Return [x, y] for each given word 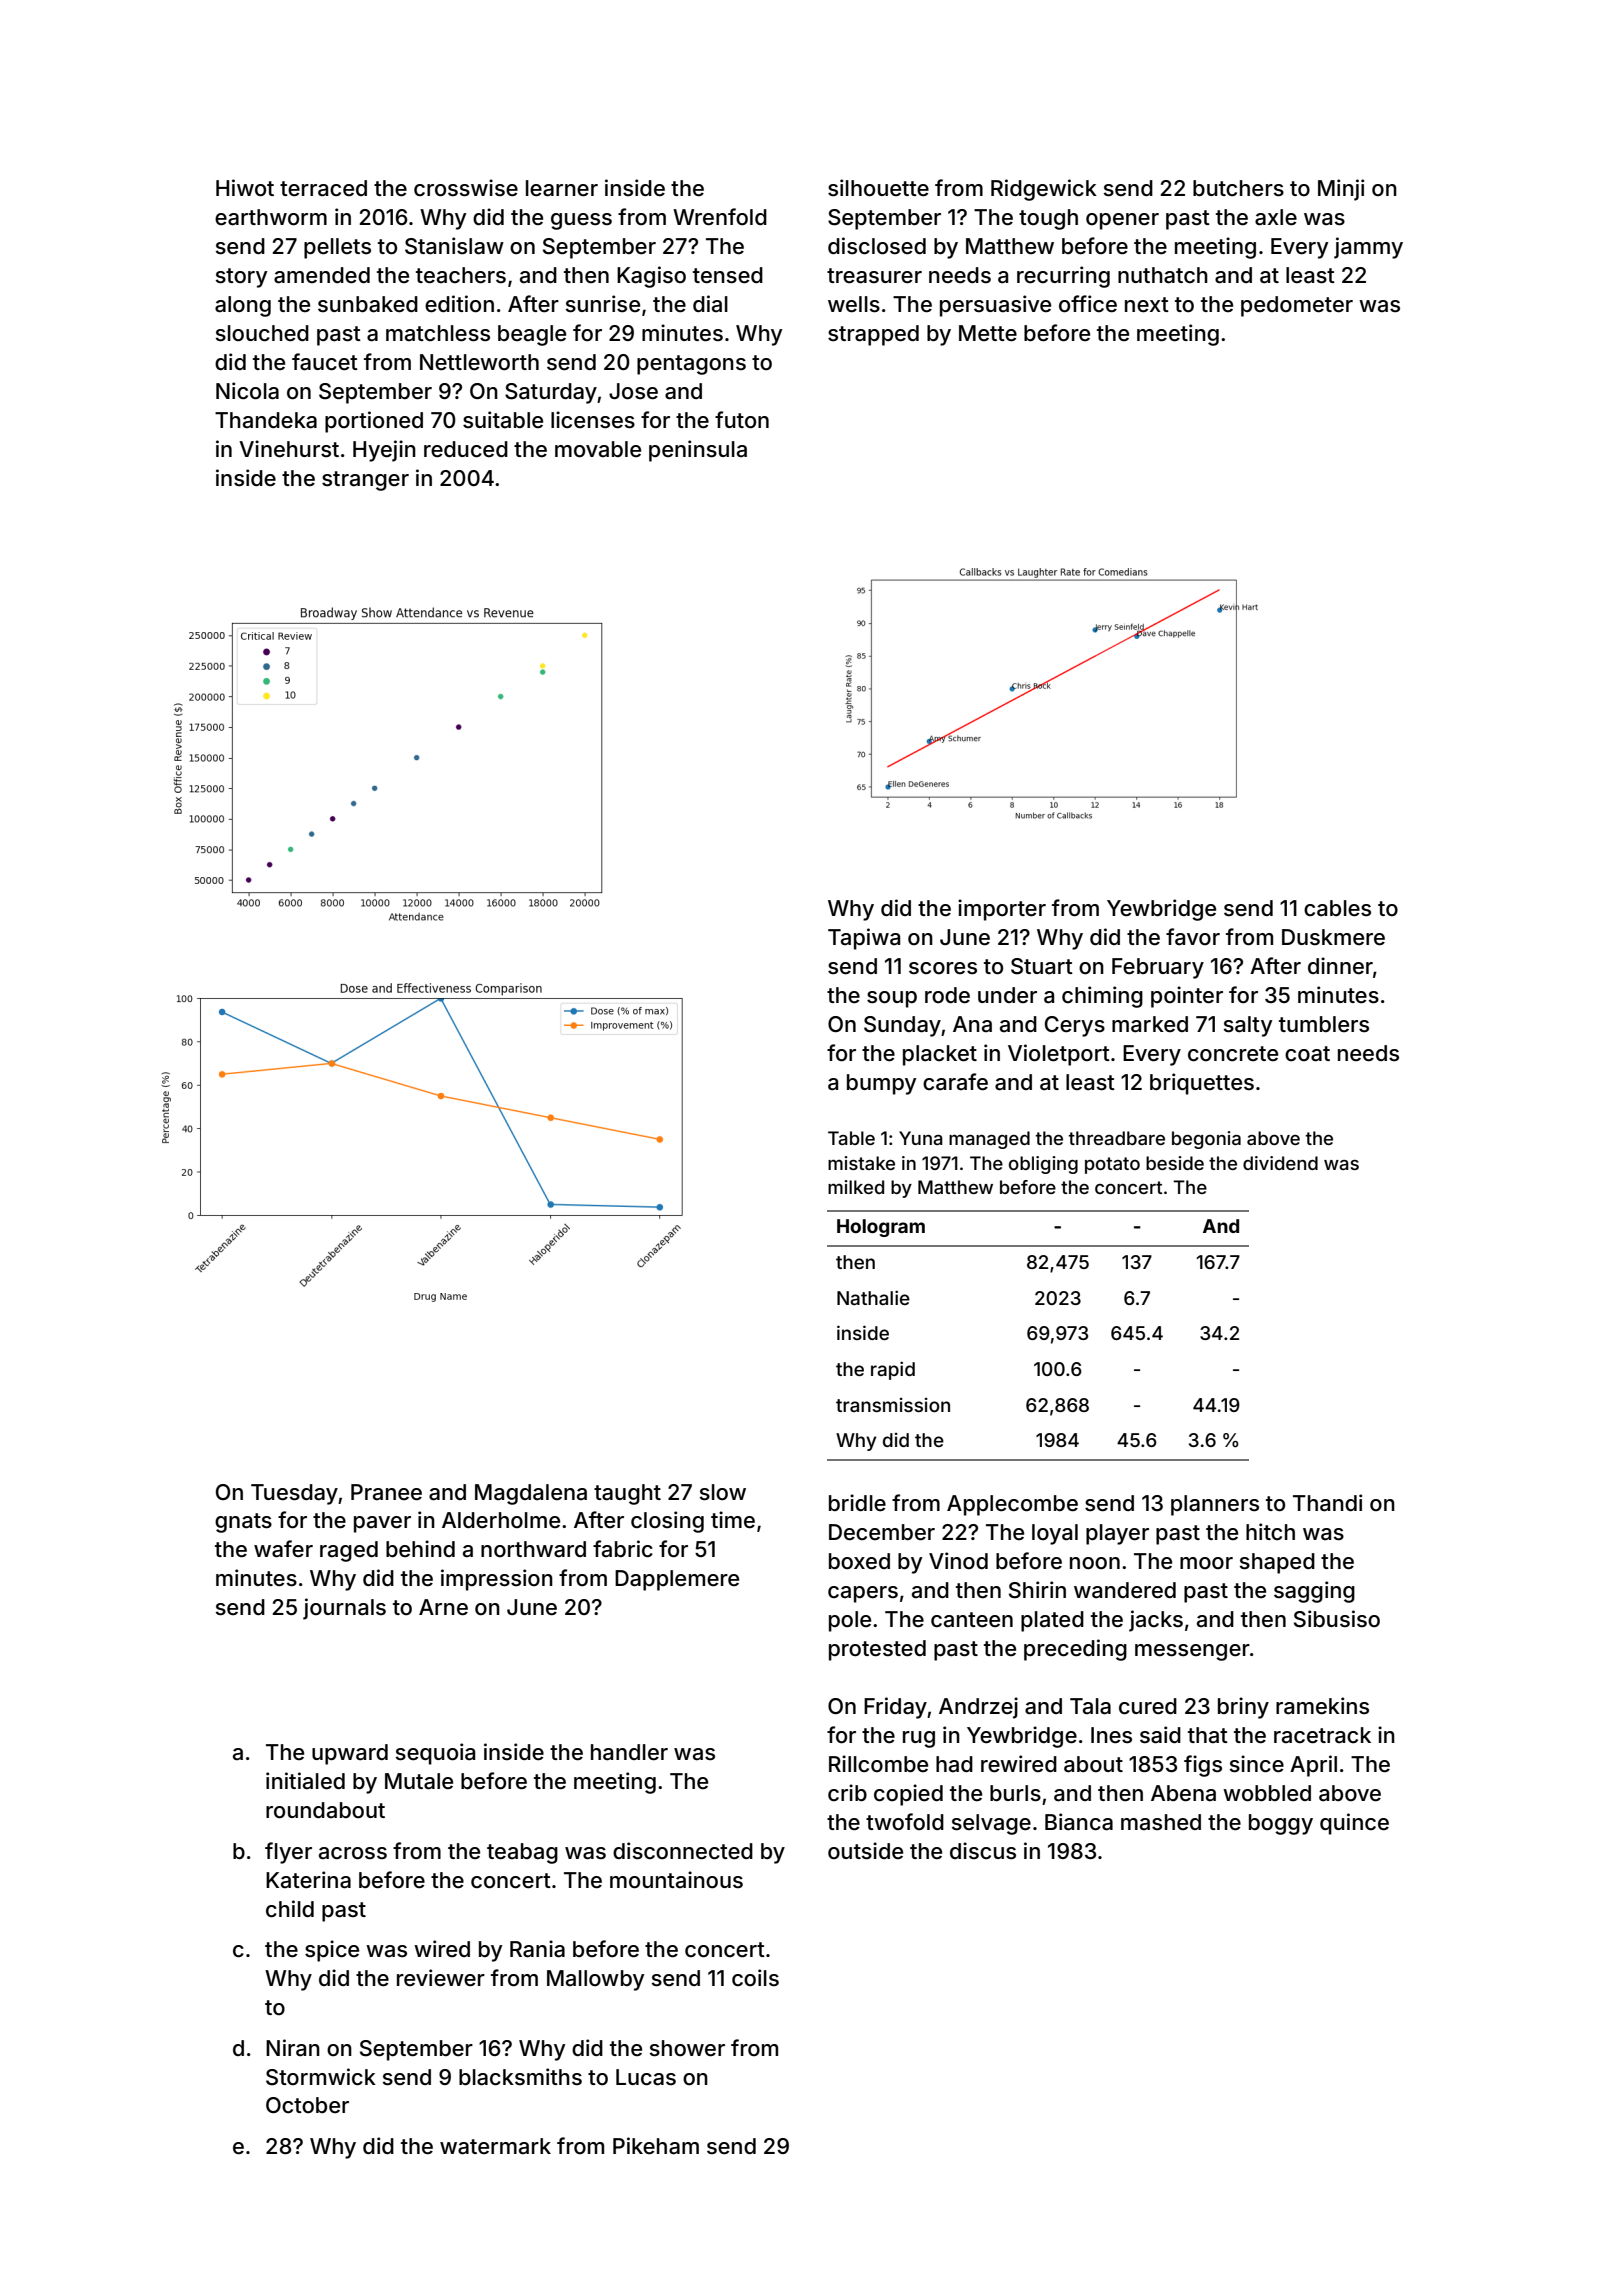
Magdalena [531, 1494]
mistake [861, 1163]
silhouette [878, 188]
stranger [365, 481]
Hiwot [245, 188]
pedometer [1297, 306]
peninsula [698, 451]
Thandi [1327, 1503]
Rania [537, 1949]
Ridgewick [1044, 190]
